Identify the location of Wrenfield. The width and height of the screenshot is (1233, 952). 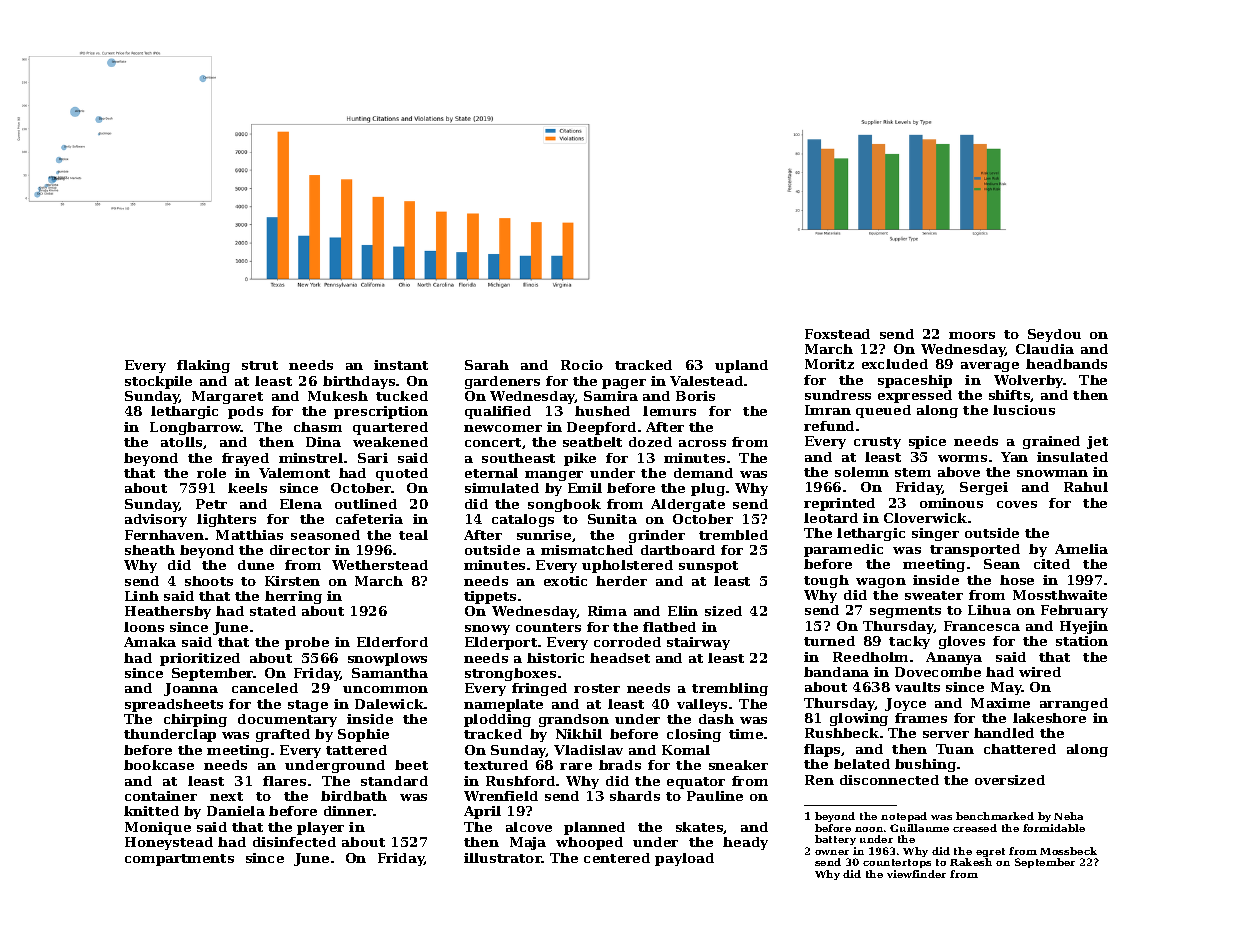
(501, 796).
